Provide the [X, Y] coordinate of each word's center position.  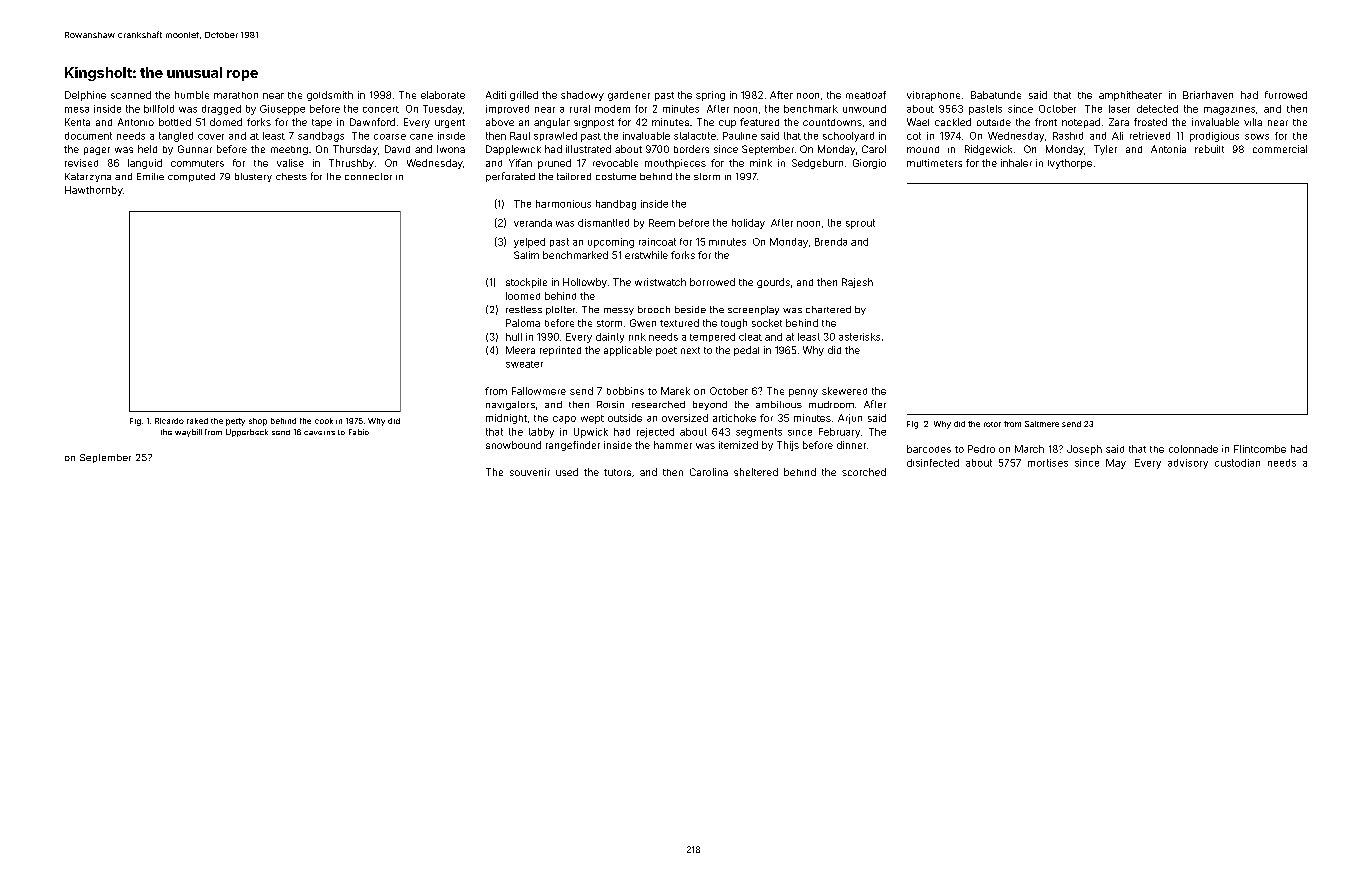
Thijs [788, 446]
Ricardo [169, 421]
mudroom [831, 404]
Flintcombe [1260, 449]
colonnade [1193, 449]
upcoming [611, 243]
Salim [526, 255]
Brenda [831, 242]
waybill [188, 433]
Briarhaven [1208, 95]
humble [192, 95]
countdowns [832, 122]
